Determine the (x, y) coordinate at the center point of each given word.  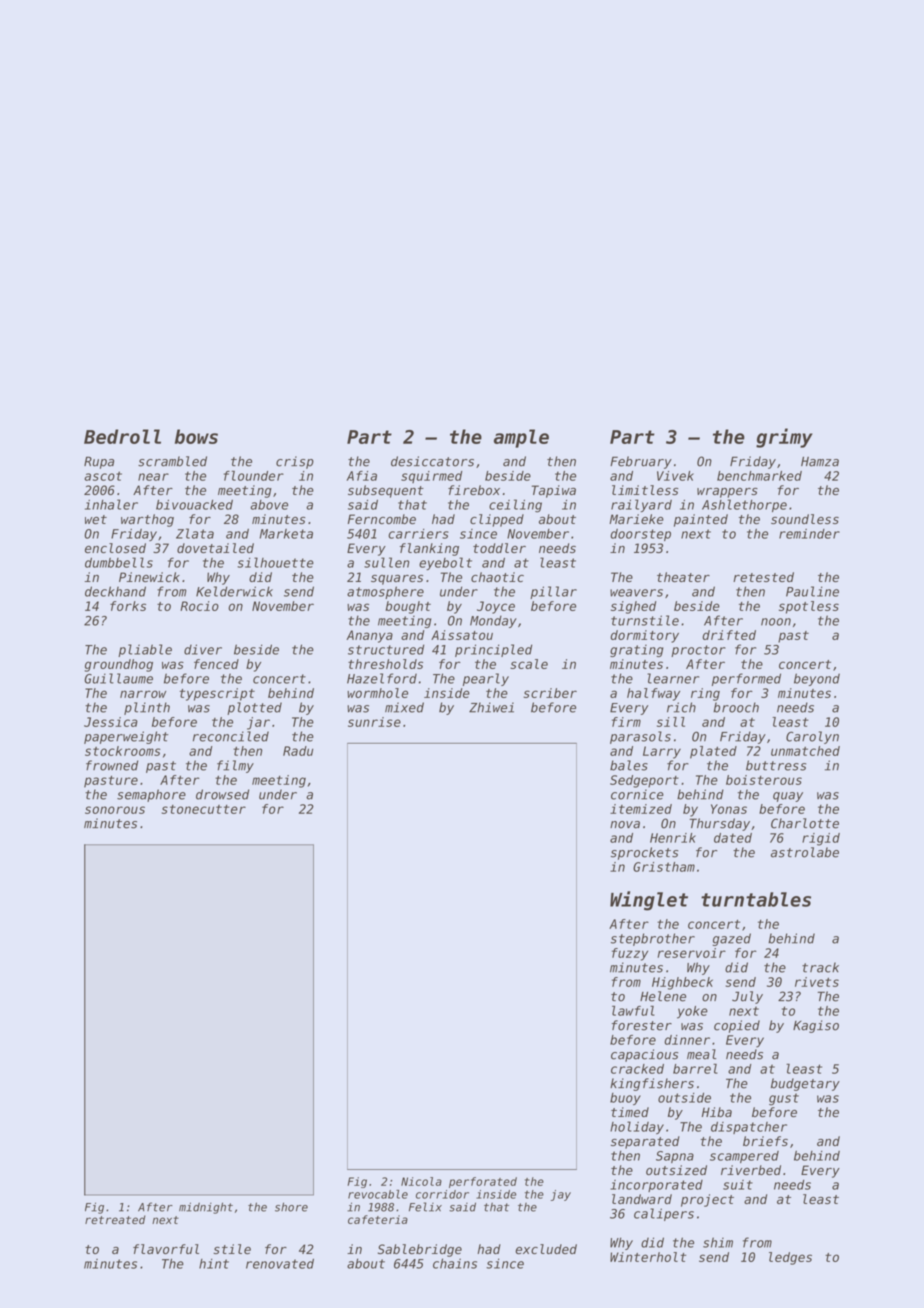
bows (196, 436)
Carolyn (812, 737)
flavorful (166, 1249)
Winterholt (648, 1257)
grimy (784, 438)
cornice (637, 794)
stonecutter (204, 809)
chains (455, 1263)
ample (521, 438)
